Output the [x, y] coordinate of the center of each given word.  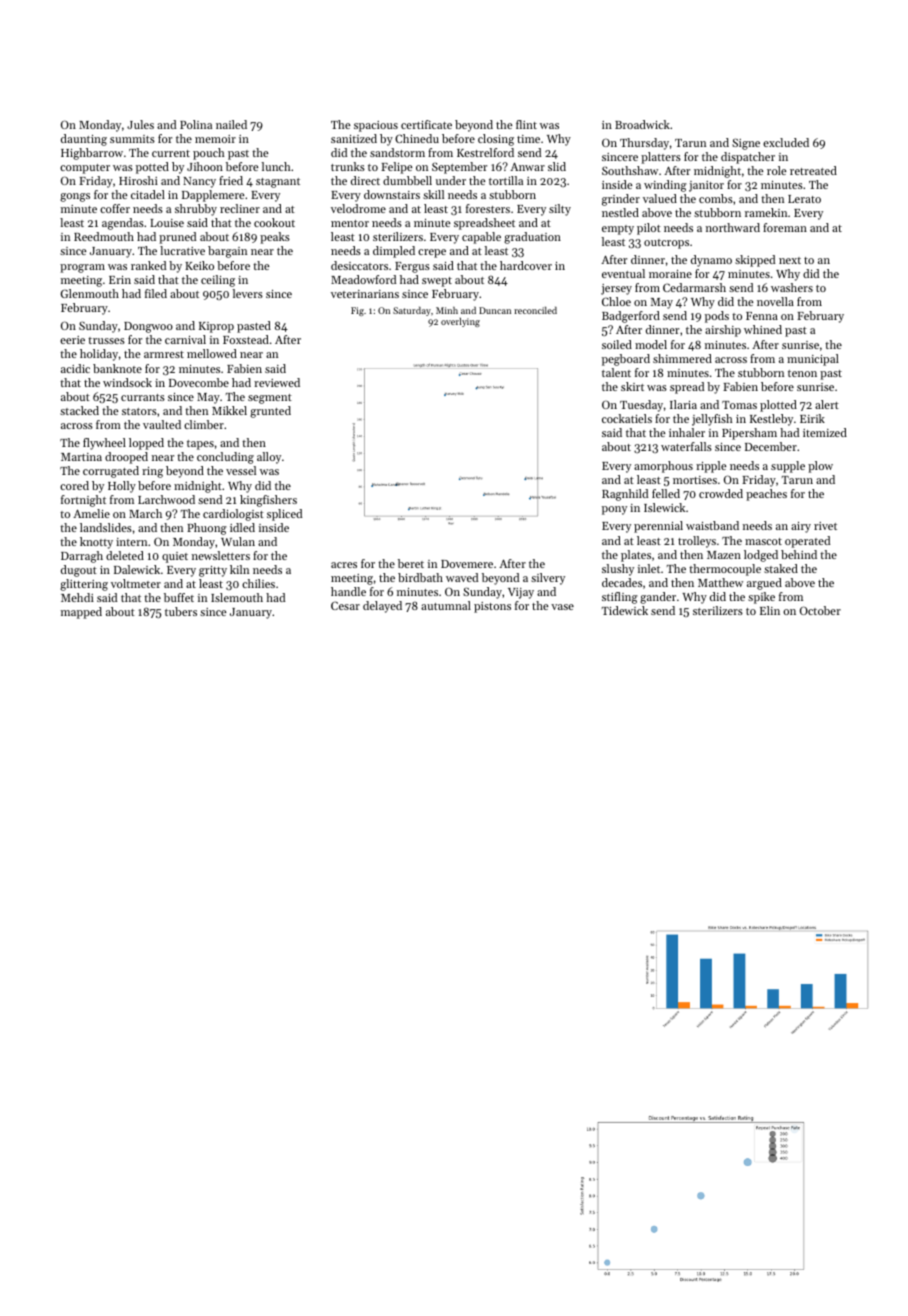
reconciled [535, 310]
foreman [785, 227]
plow [820, 467]
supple [788, 467]
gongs [75, 197]
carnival [185, 339]
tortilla [506, 180]
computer [85, 169]
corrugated [111, 472]
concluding [225, 458]
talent [616, 372]
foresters [488, 208]
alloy [269, 458]
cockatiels [627, 418]
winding [665, 186]
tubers [181, 611]
